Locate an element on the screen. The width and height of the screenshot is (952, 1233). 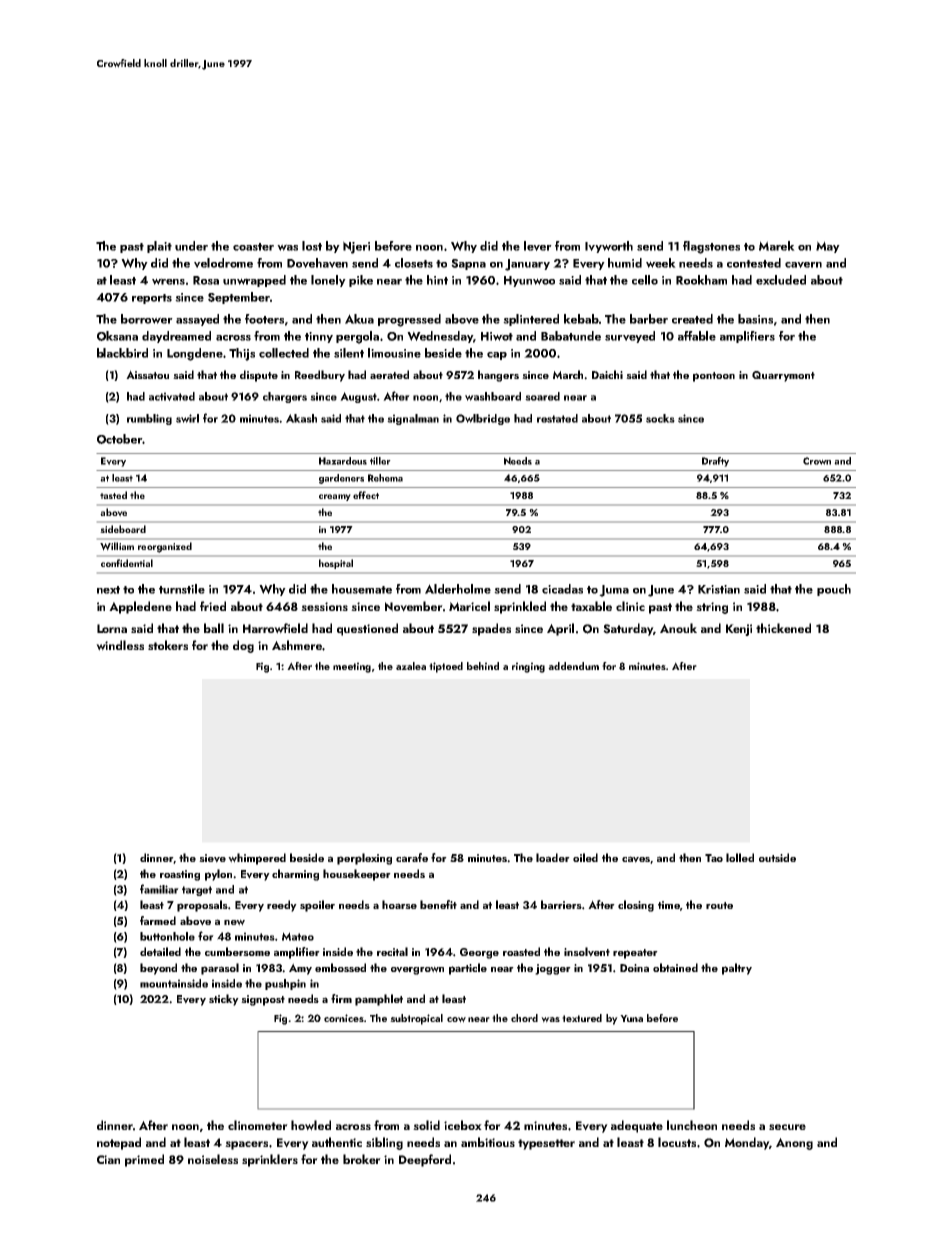
assayed is located at coordinates (197, 320).
